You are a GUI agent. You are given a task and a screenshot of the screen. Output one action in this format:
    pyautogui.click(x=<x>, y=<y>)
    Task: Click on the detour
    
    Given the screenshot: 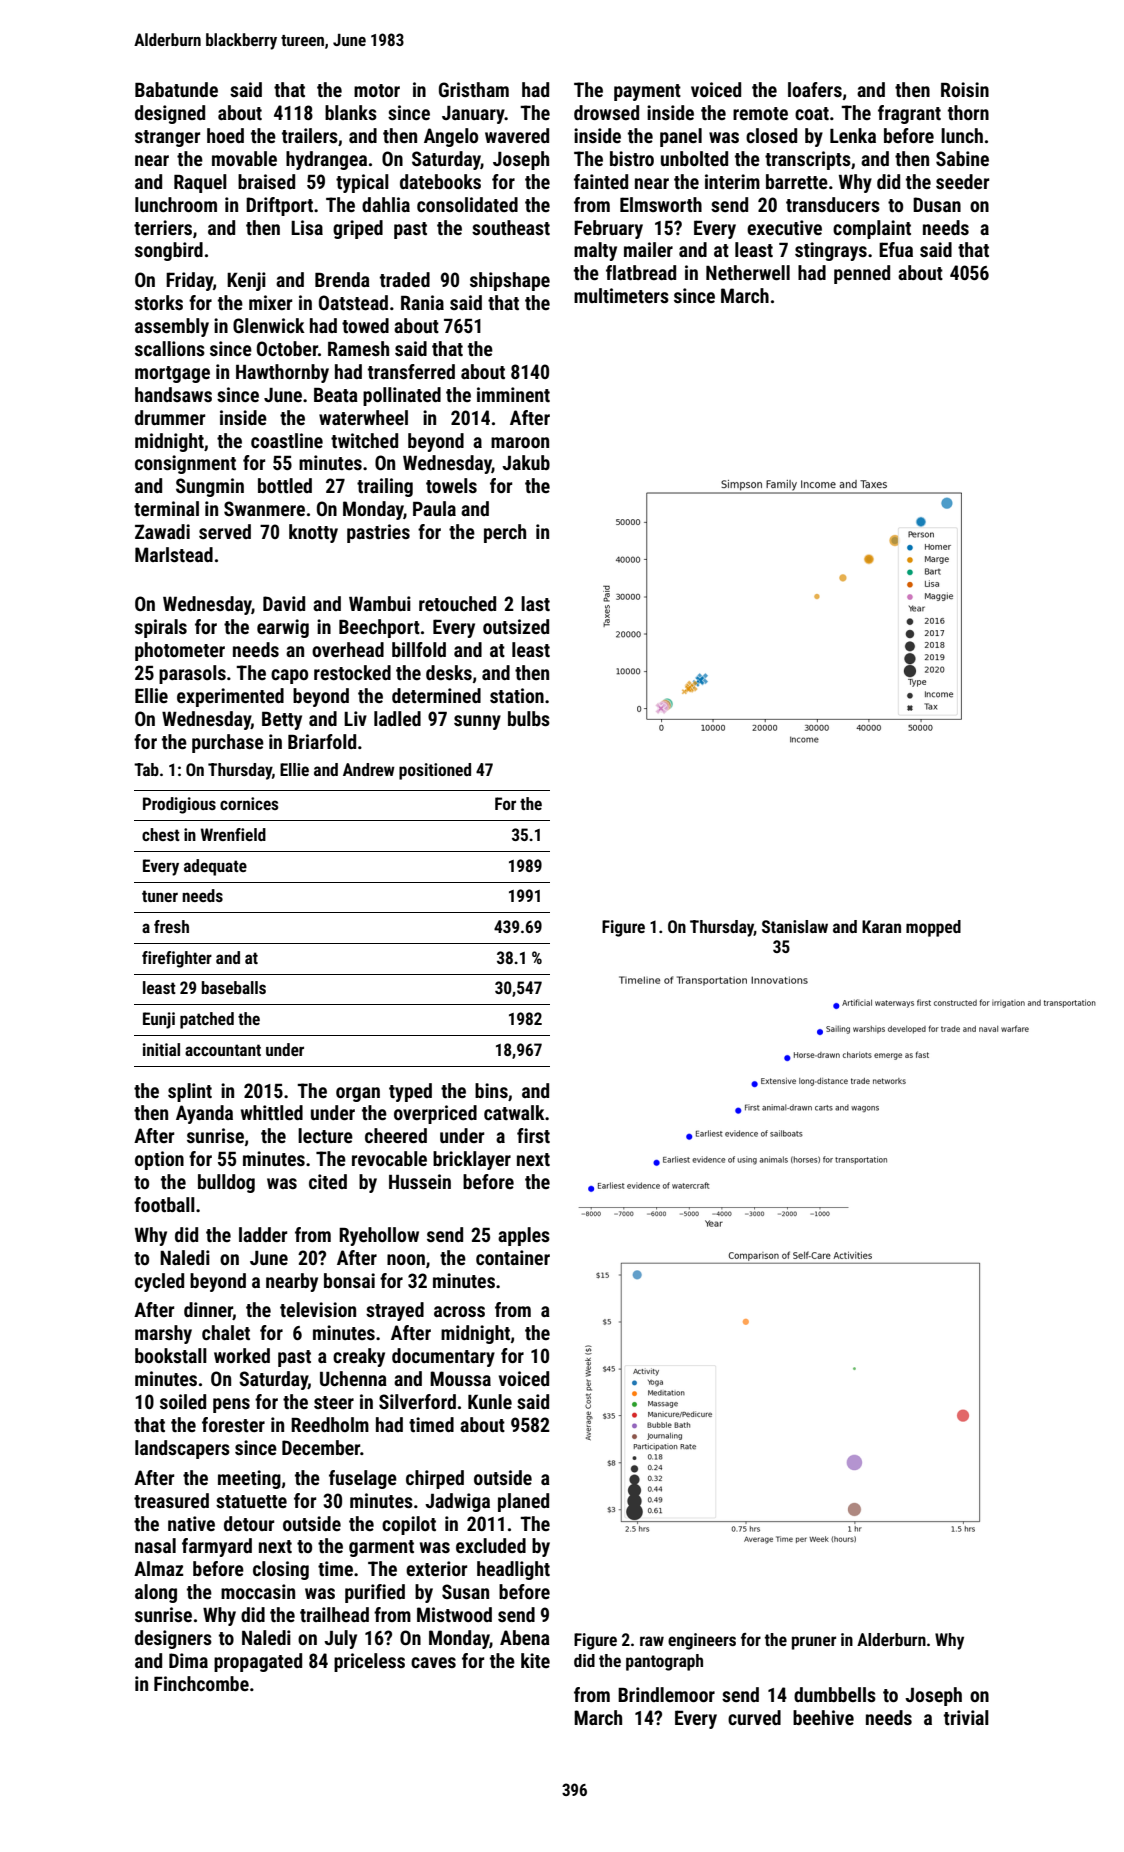 What is the action you would take?
    pyautogui.click(x=249, y=1523)
